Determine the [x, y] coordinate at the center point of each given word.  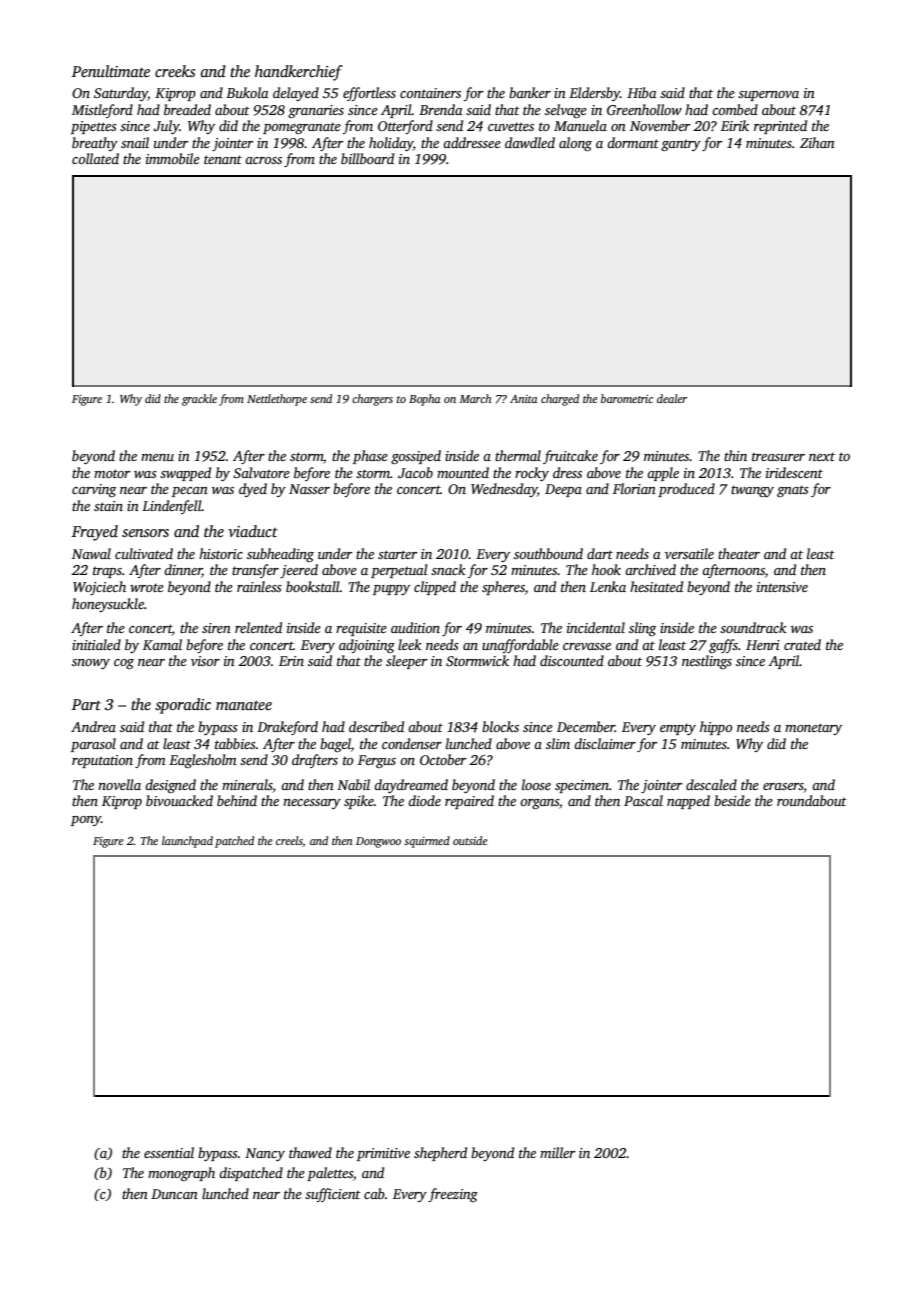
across [263, 160]
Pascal [643, 800]
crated [802, 644]
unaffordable [520, 646]
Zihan [817, 142]
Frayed [95, 533]
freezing [453, 1195]
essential [169, 1152]
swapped [185, 474]
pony [86, 821]
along [575, 144]
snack [448, 569]
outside [470, 840]
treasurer [778, 456]
